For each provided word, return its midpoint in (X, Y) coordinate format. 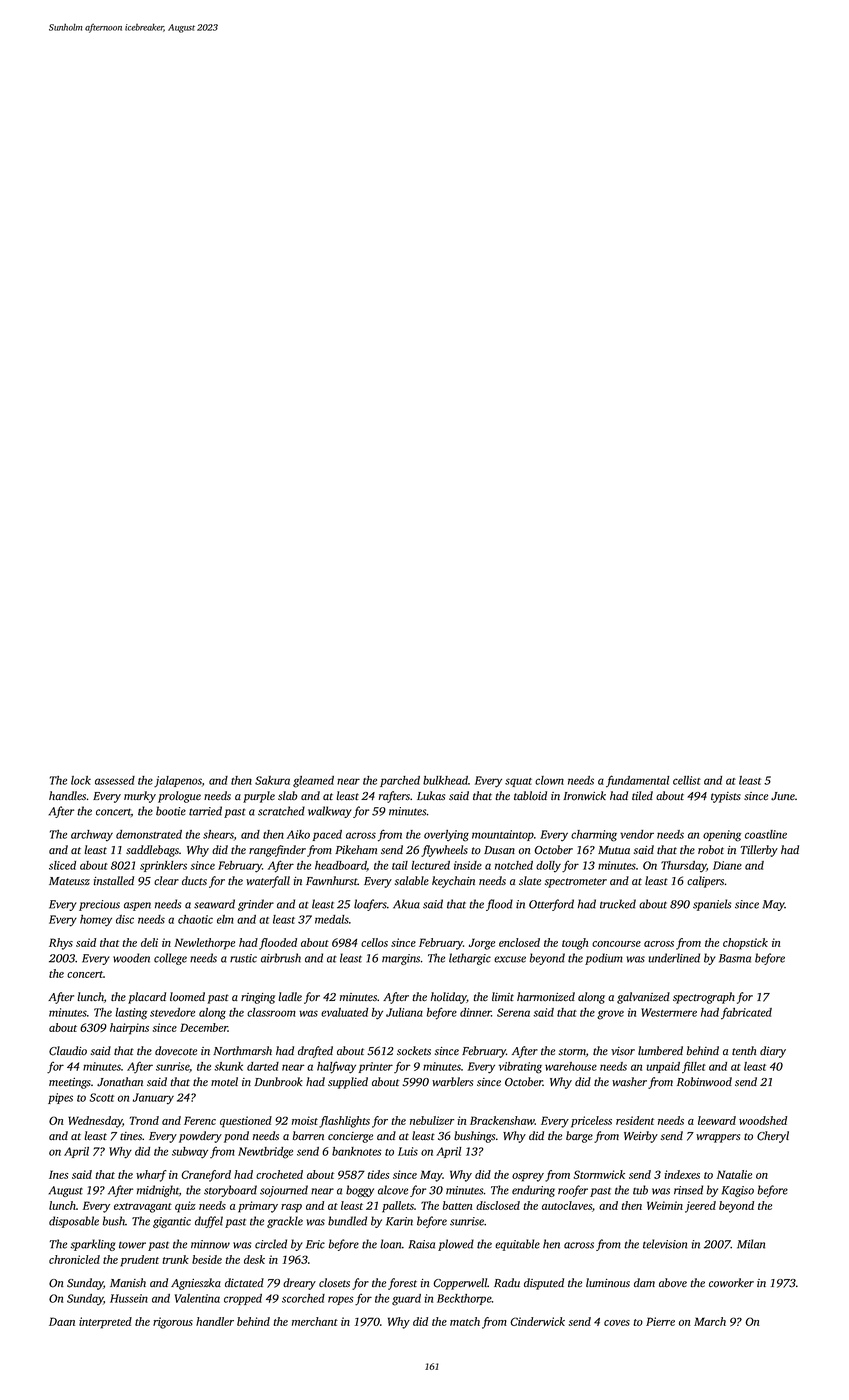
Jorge (482, 944)
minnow (210, 1244)
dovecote (176, 1051)
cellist (687, 780)
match (465, 1321)
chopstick (745, 944)
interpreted (105, 1323)
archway (92, 835)
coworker (731, 1283)
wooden (131, 958)
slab (288, 795)
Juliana (404, 1012)
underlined (674, 958)
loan (390, 1244)
